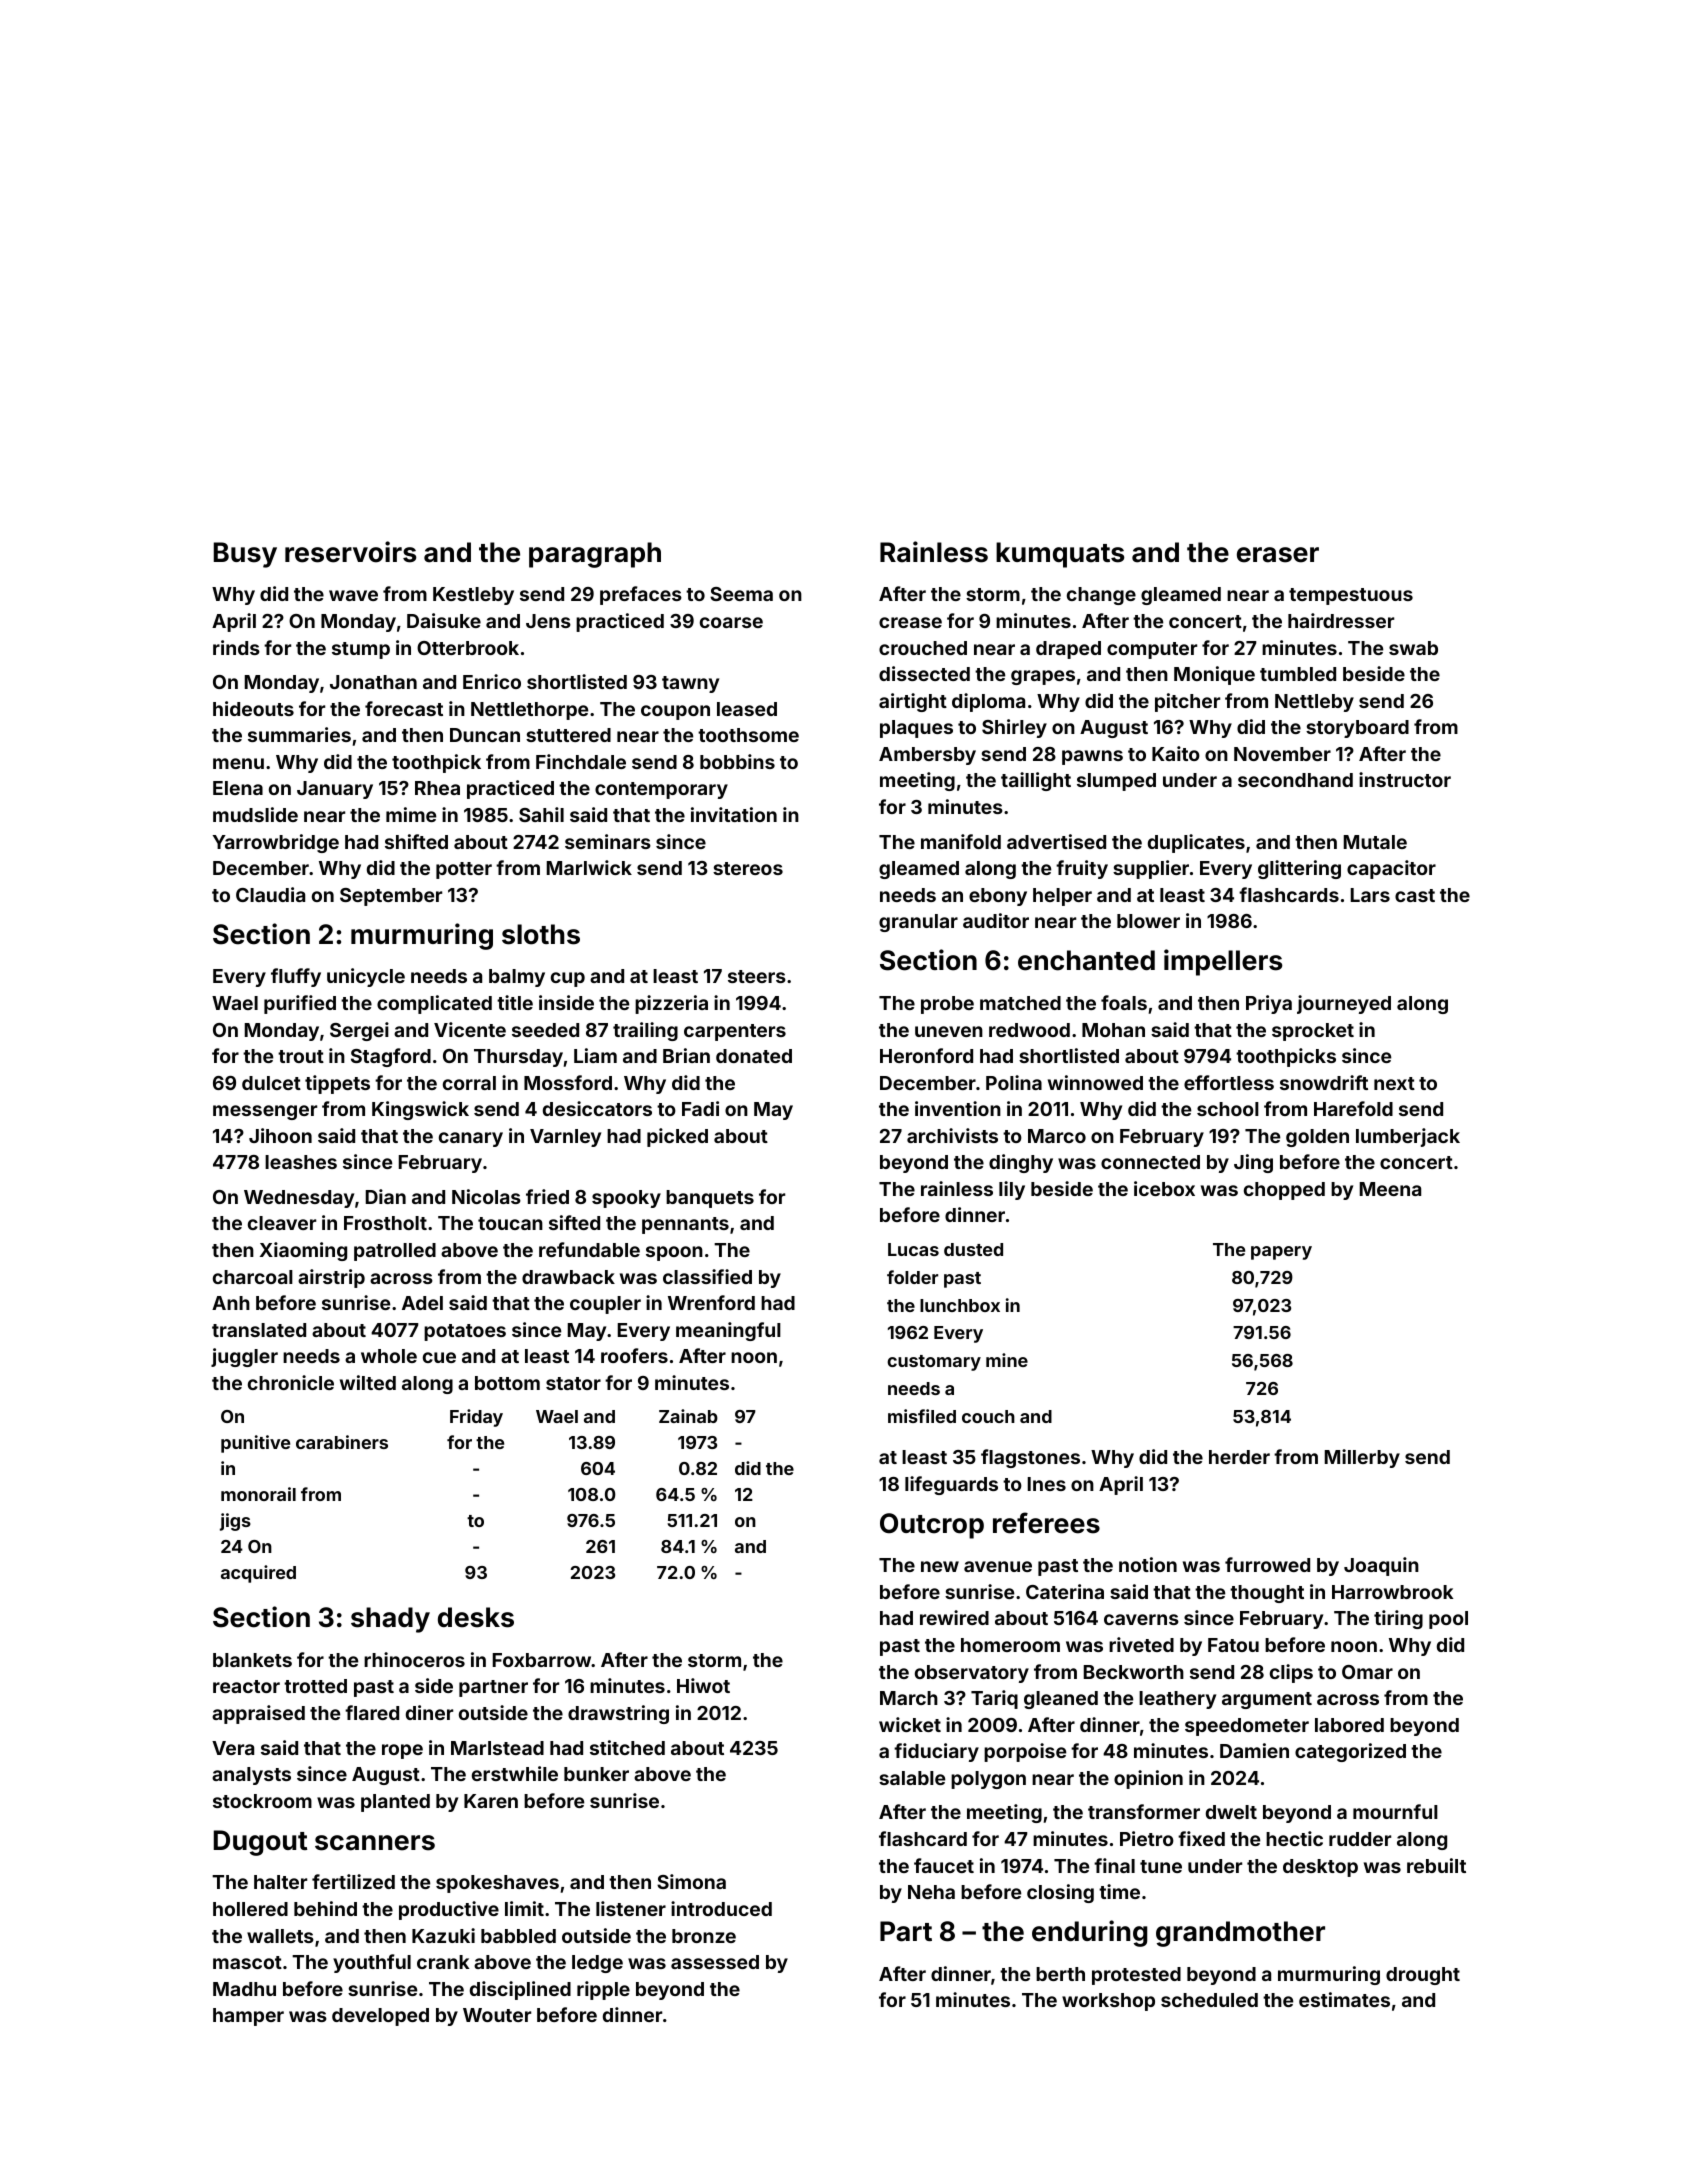 Image resolution: width=1683 pixels, height=2178 pixels. Describe the element at coordinates (342, 1442) in the page. I see `carabiners` at that location.
